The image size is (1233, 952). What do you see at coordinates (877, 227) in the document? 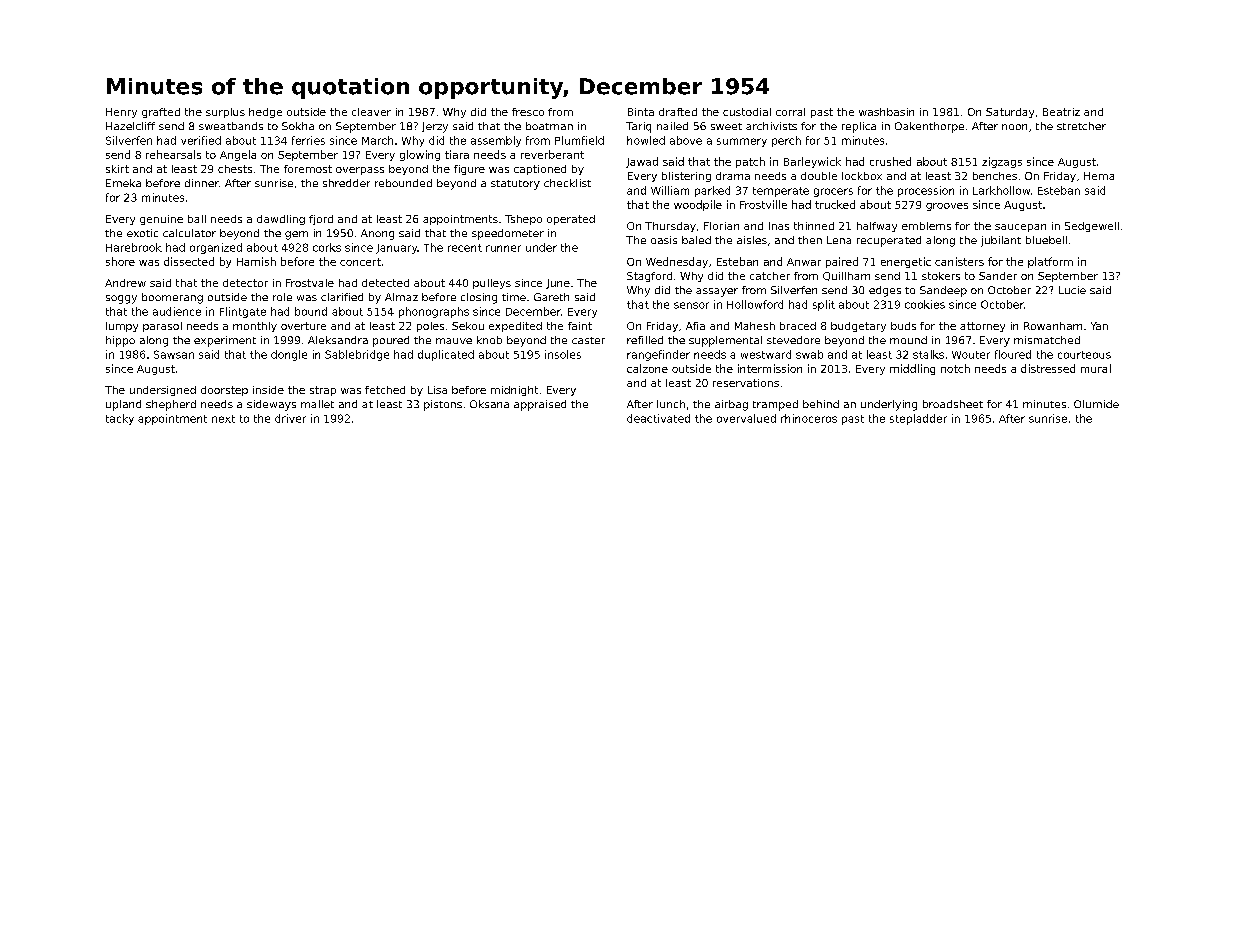
I see `halfway` at bounding box center [877, 227].
